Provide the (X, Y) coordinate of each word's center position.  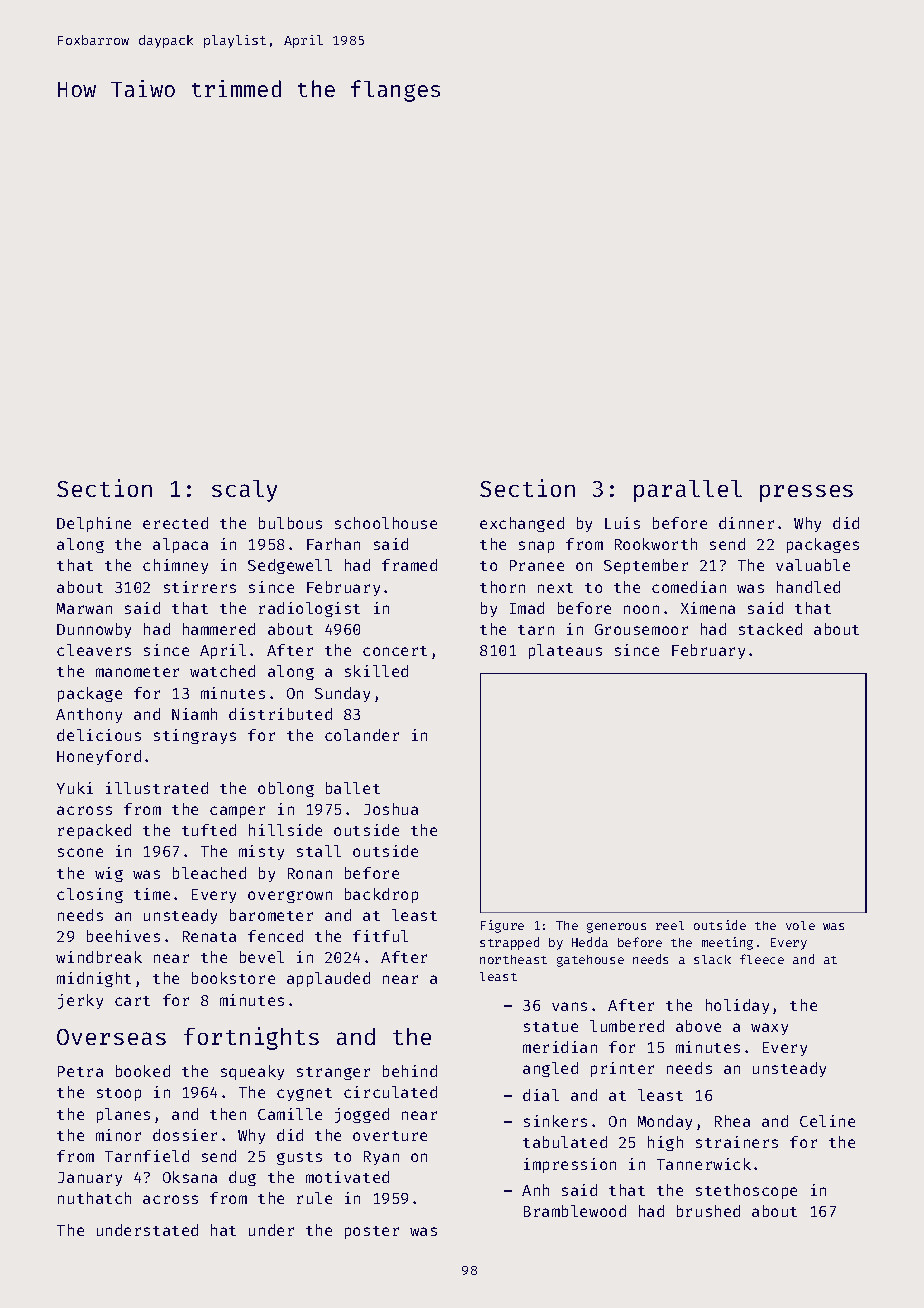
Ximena (708, 608)
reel (670, 925)
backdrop (381, 895)
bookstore (233, 978)
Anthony (89, 715)
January (90, 1179)
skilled (376, 671)
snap (536, 547)
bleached (209, 873)
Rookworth (656, 544)
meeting (727, 943)
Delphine (94, 524)
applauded (328, 979)
